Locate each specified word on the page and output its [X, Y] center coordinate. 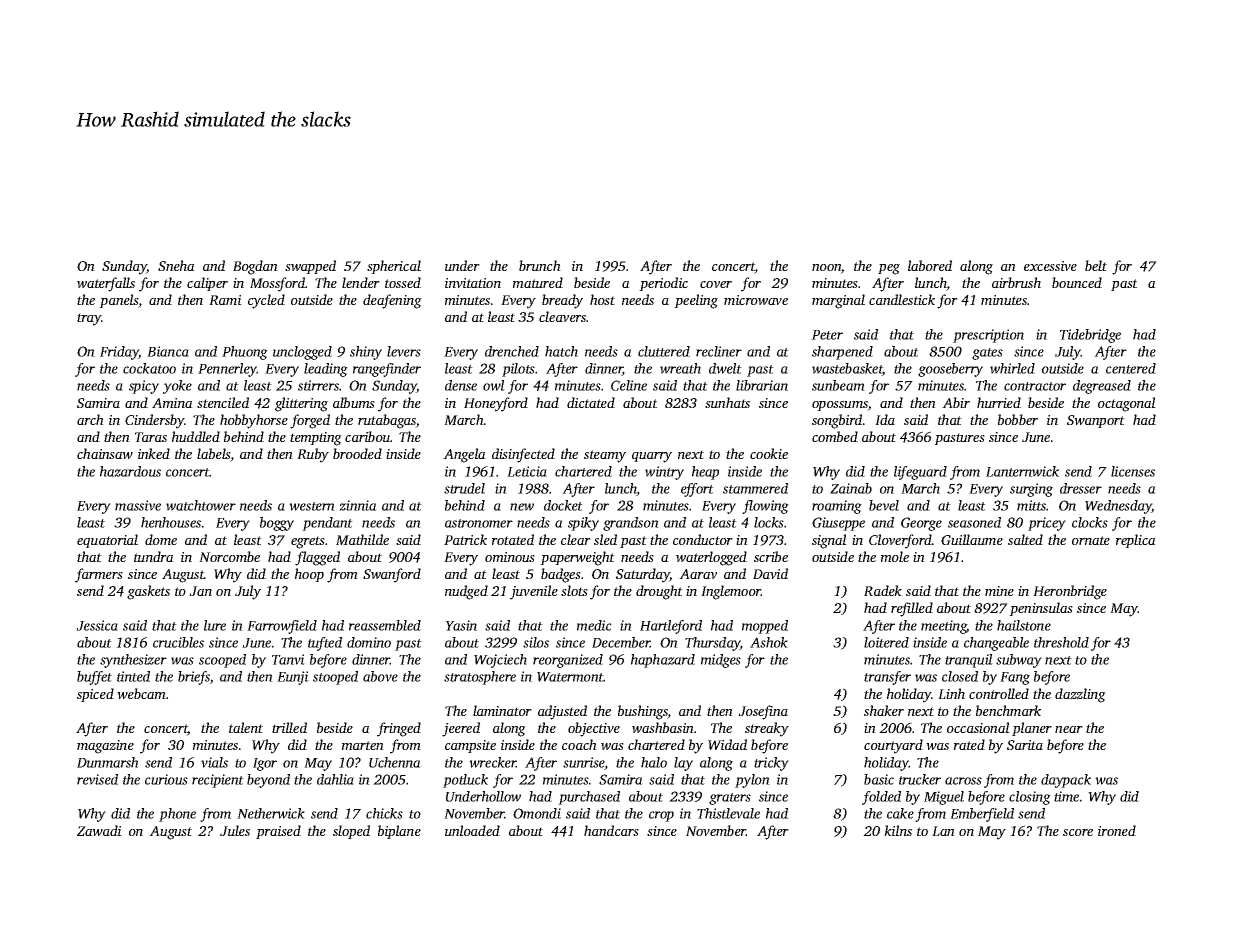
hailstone [1024, 625]
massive [138, 505]
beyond [268, 781]
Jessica [97, 625]
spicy [144, 387]
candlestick [902, 299]
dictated [591, 402]
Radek [883, 590]
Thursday [713, 644]
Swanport [1096, 421]
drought [659, 592]
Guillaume [972, 539]
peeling [696, 301]
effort [697, 490]
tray [89, 319]
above [380, 676]
